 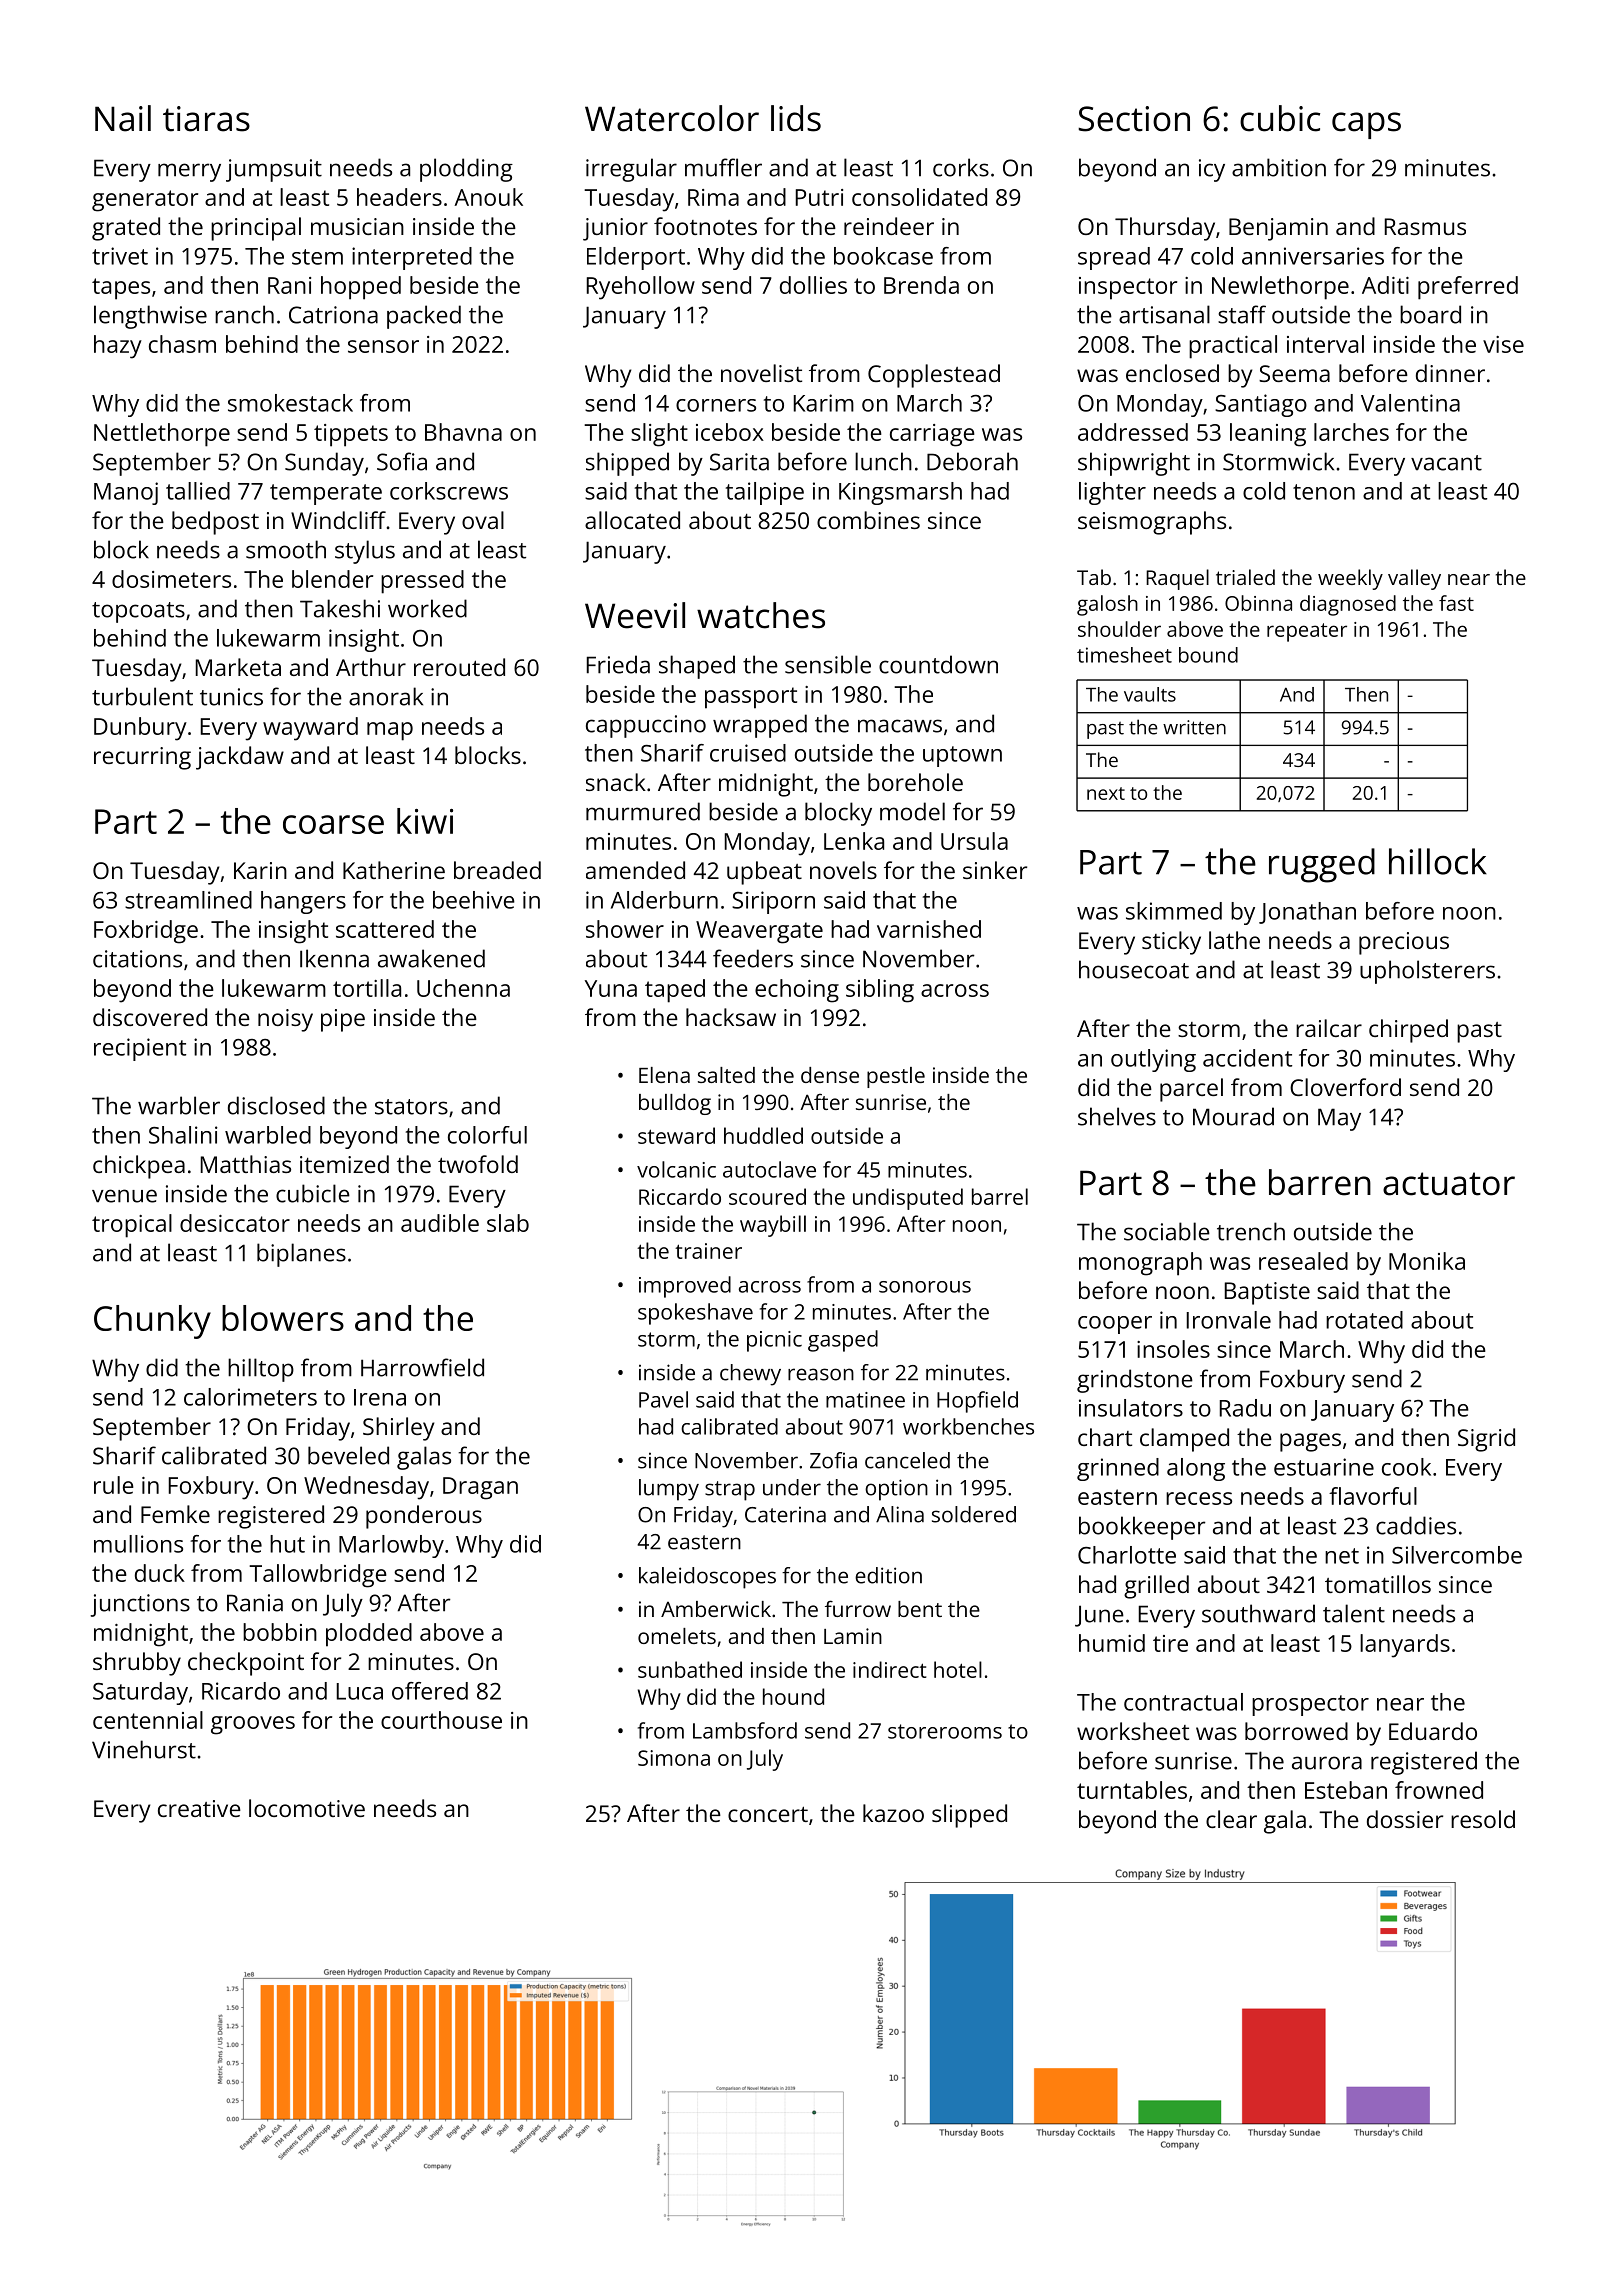 What do you see at coordinates (1191, 1090) in the page?
I see `parcel` at bounding box center [1191, 1090].
